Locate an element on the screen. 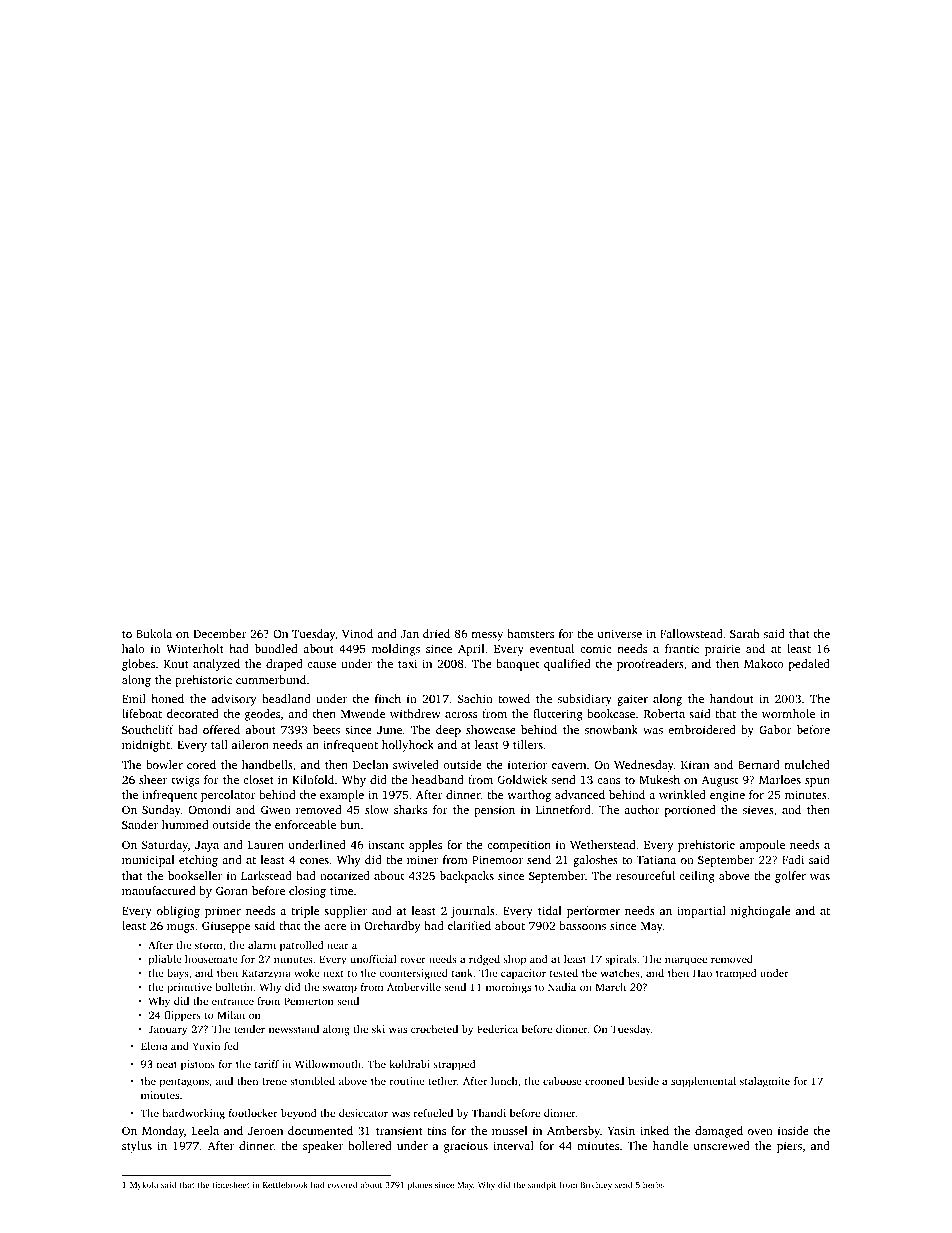 This screenshot has width=952, height=1233. Monday is located at coordinates (163, 1132).
